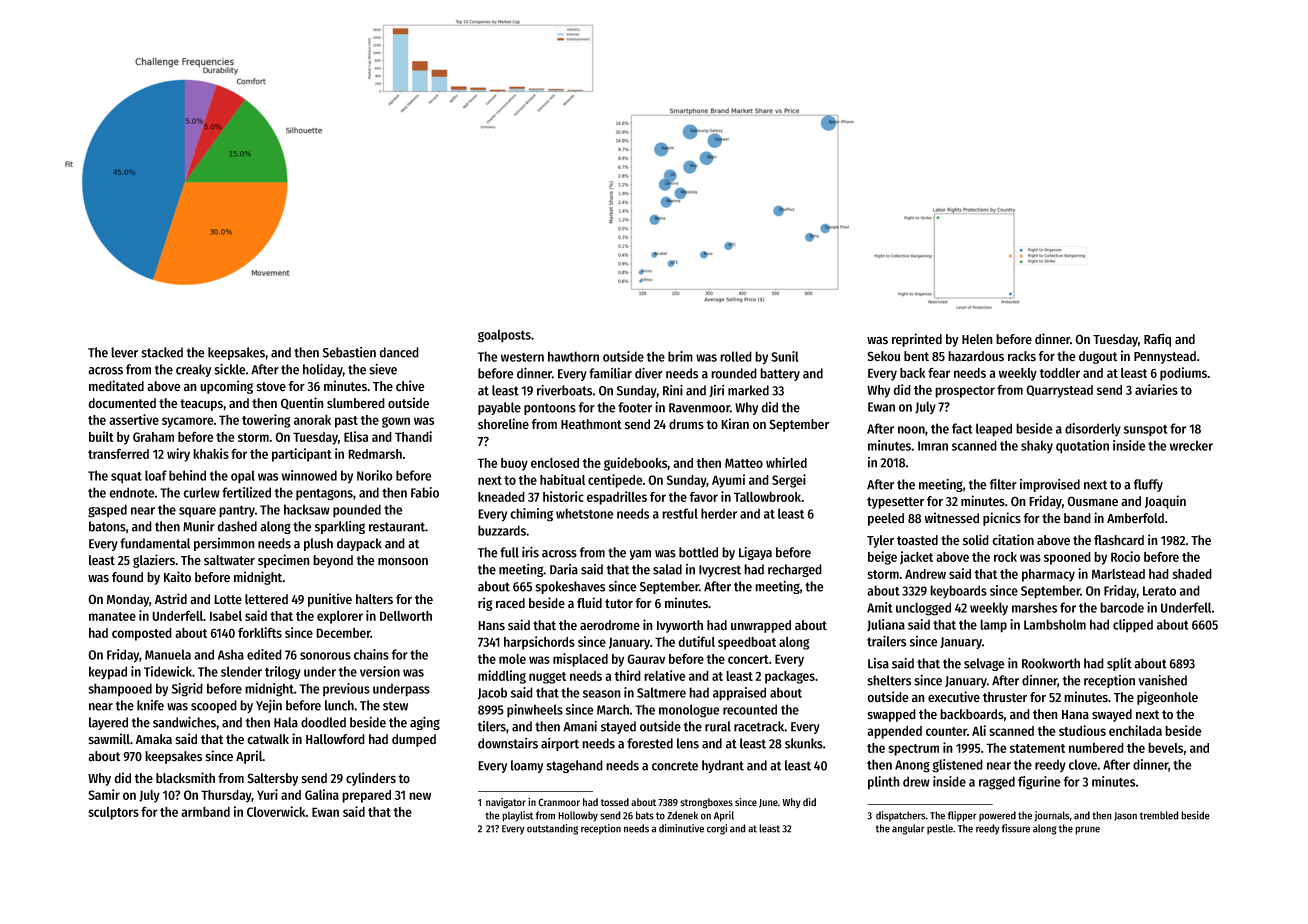 This screenshot has height=924, width=1308. Describe the element at coordinates (570, 587) in the screenshot. I see `spokeshaves` at that location.
